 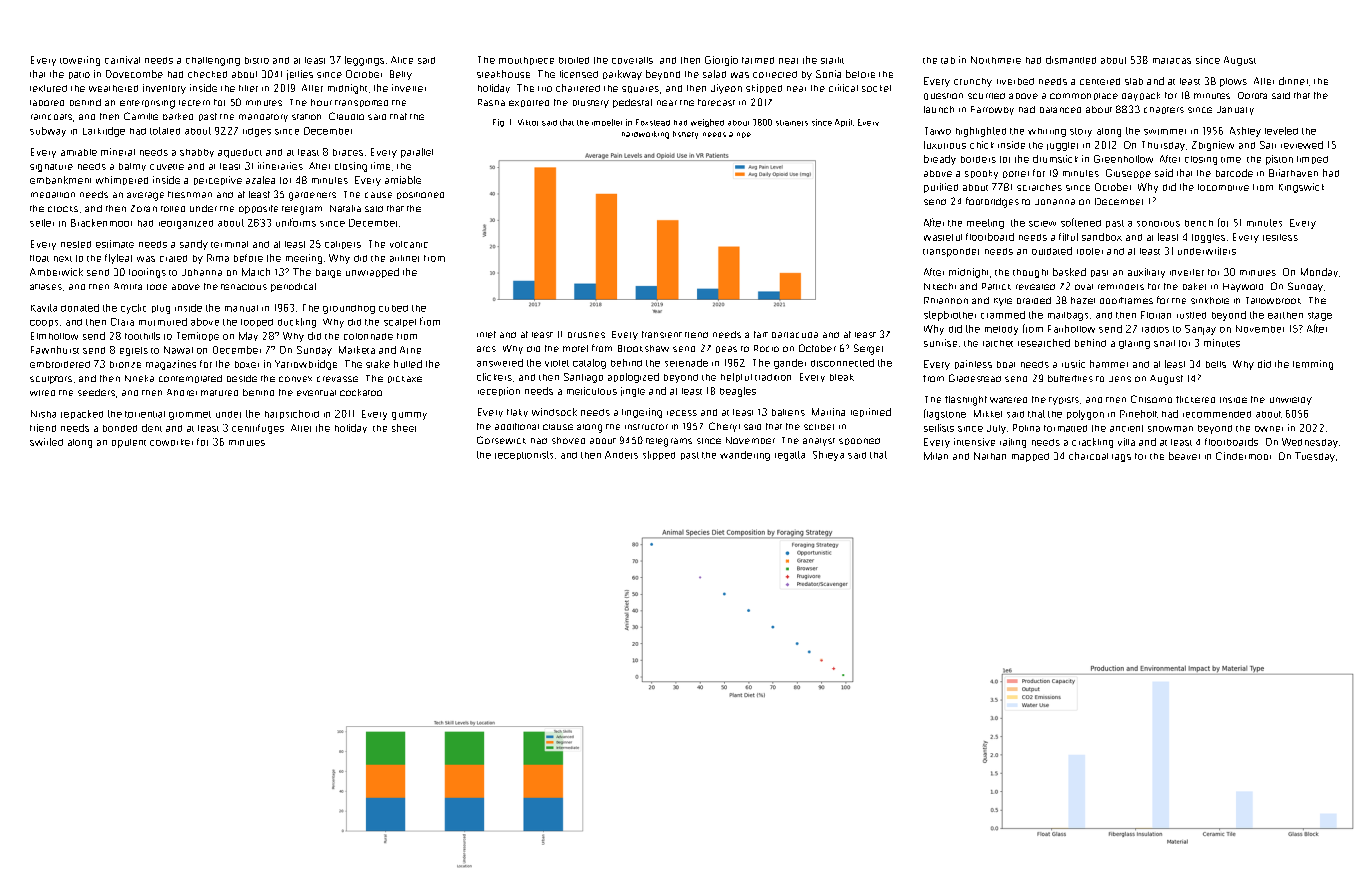 I want to click on dismantled, so click(x=1071, y=60).
